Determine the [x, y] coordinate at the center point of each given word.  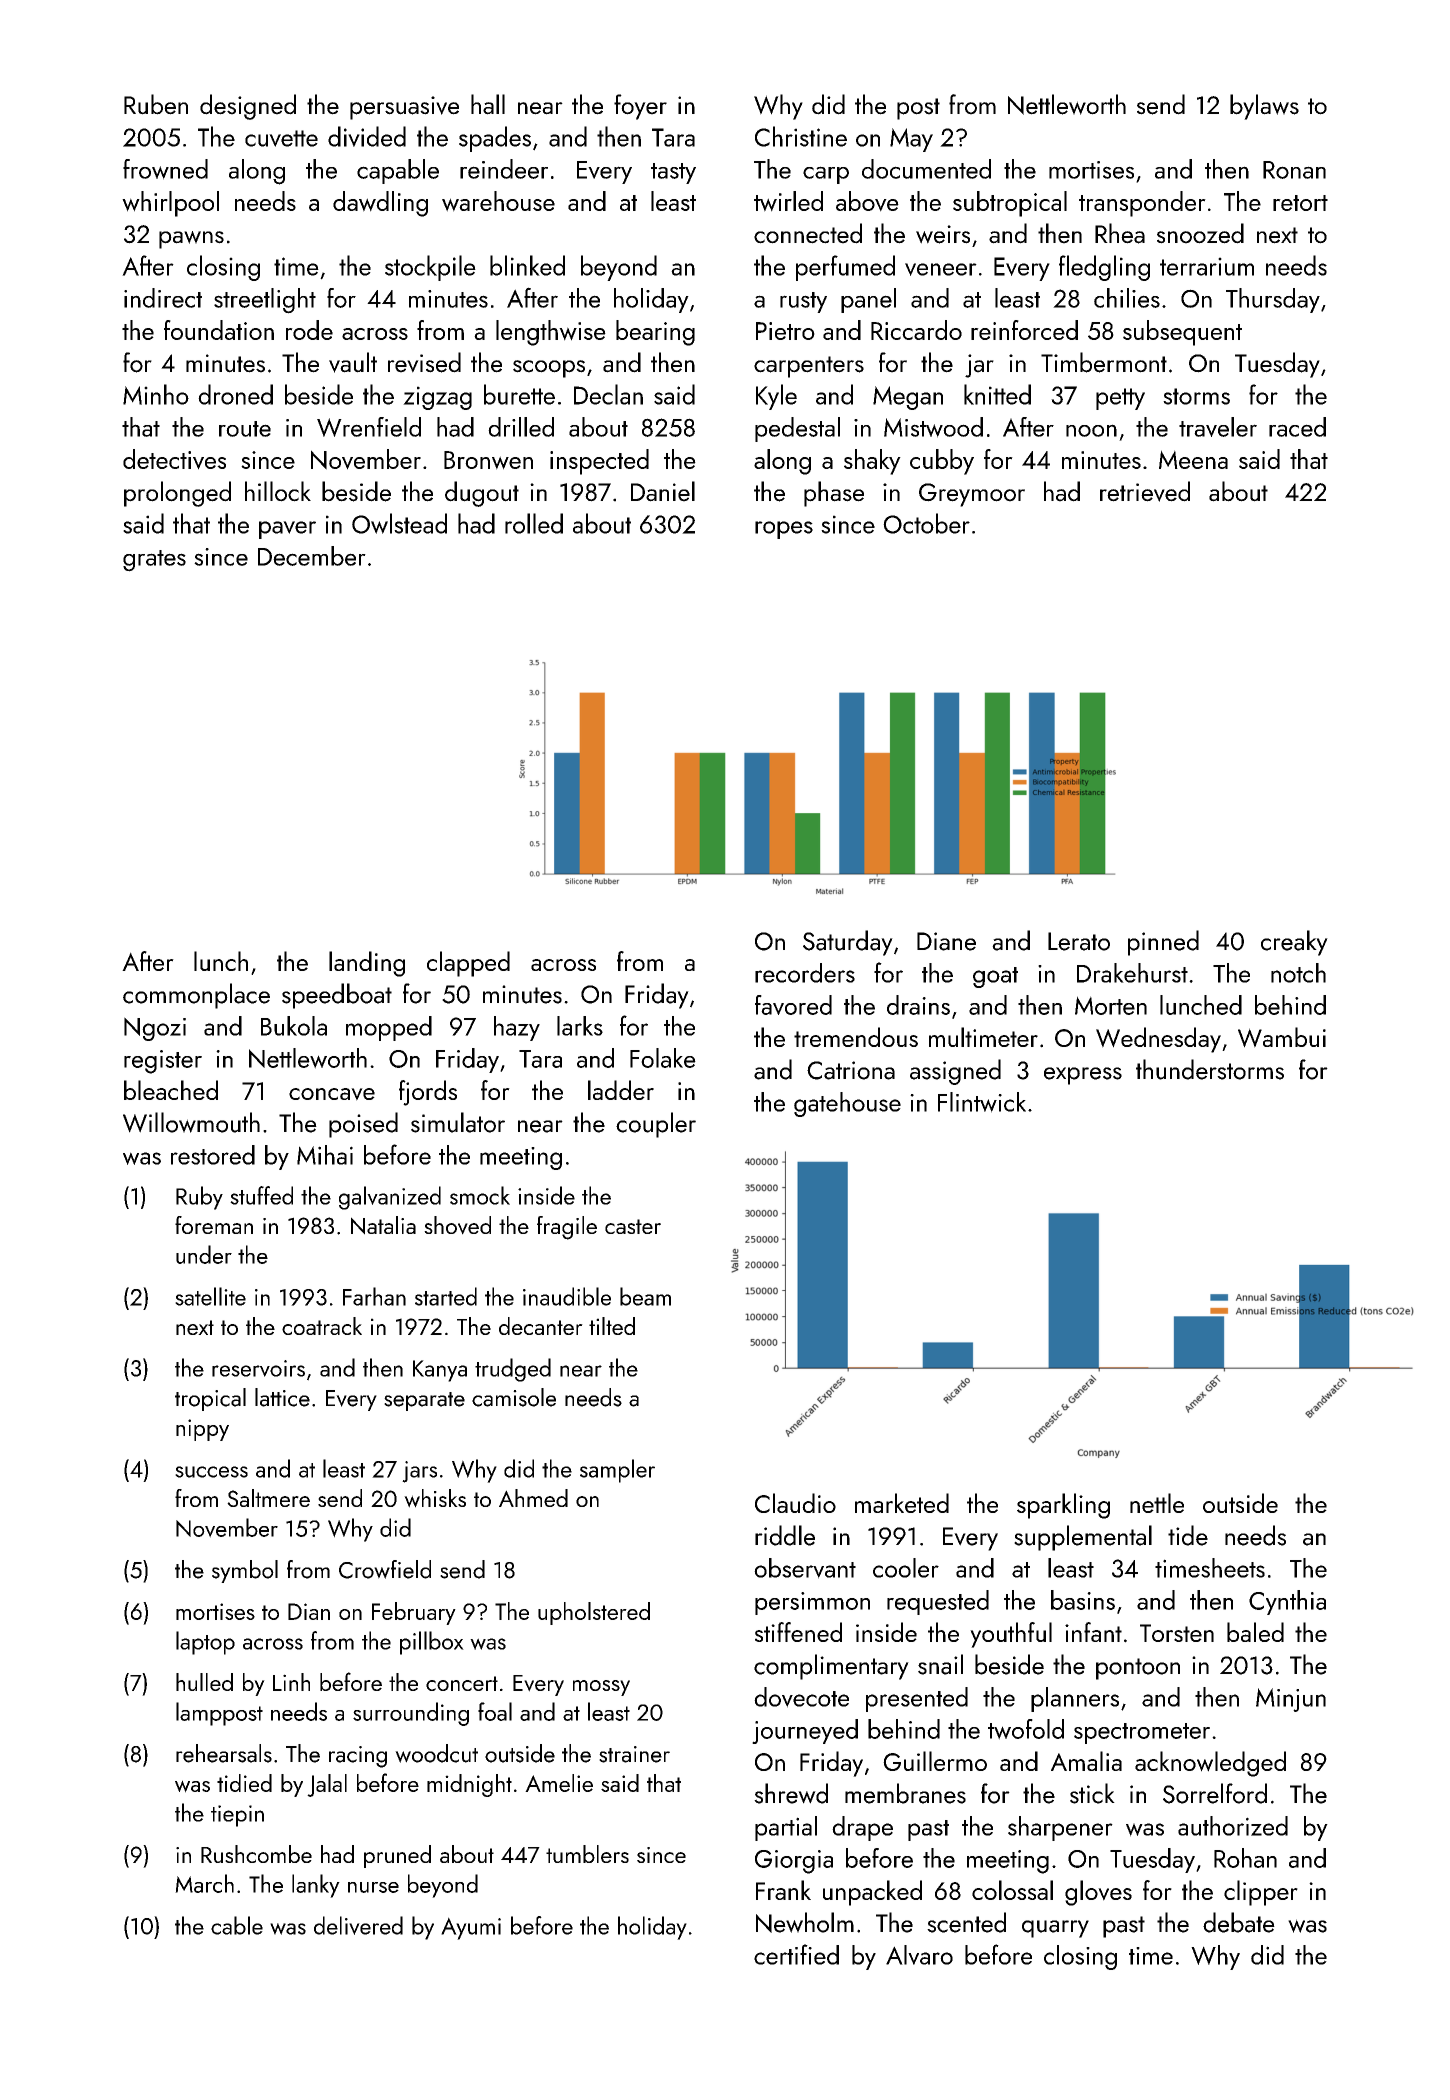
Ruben [156, 104]
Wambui [1282, 1037]
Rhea [1120, 233]
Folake [663, 1058]
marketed [902, 1503]
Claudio [795, 1503]
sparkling [1063, 1506]
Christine [801, 136]
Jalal [327, 1785]
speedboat [337, 996]
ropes [784, 530]
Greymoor [972, 495]
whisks [435, 1498]
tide [1188, 1535]
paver [287, 530]
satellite [210, 1296]
